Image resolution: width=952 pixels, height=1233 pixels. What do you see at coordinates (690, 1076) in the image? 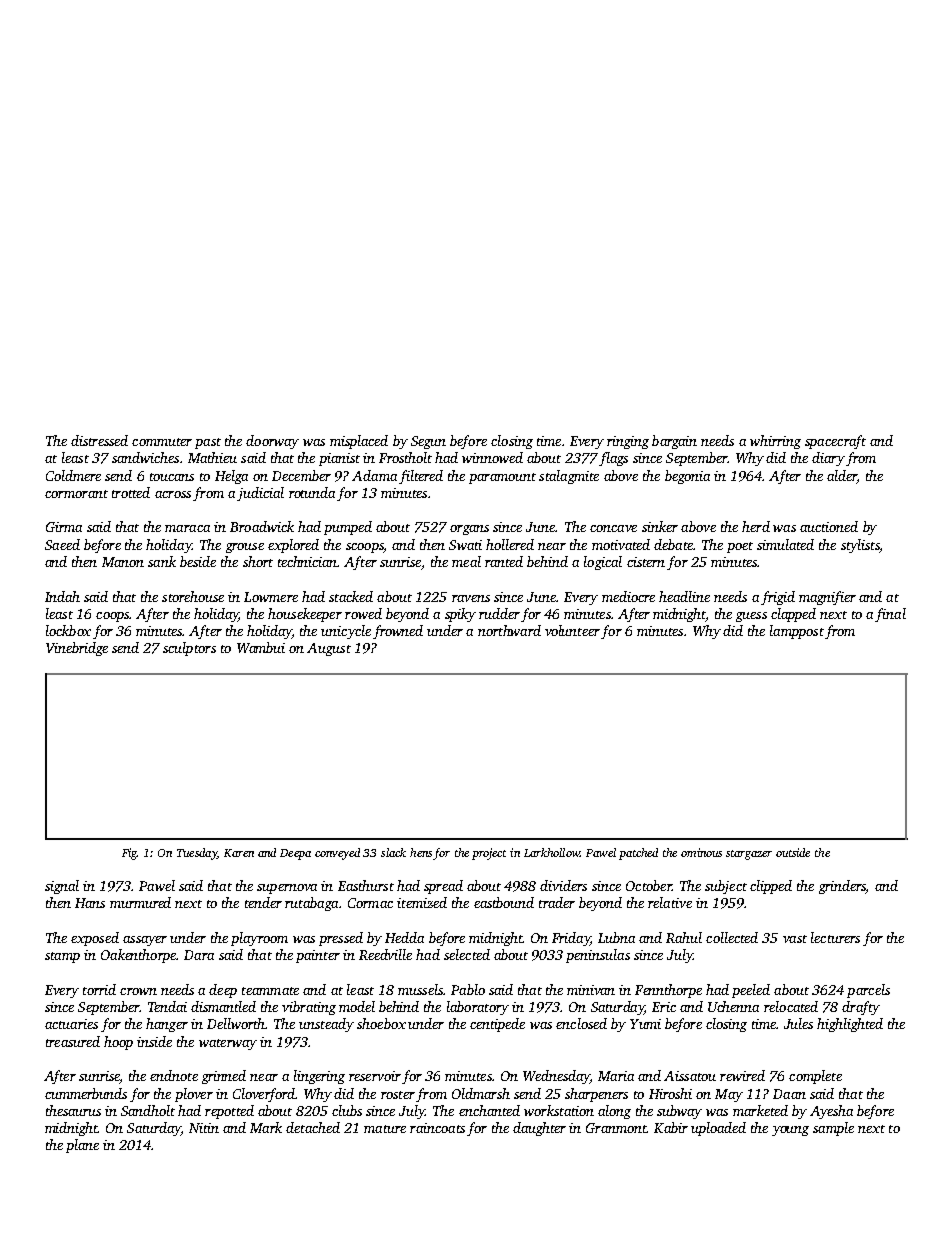
I see `Aissatou` at bounding box center [690, 1076].
